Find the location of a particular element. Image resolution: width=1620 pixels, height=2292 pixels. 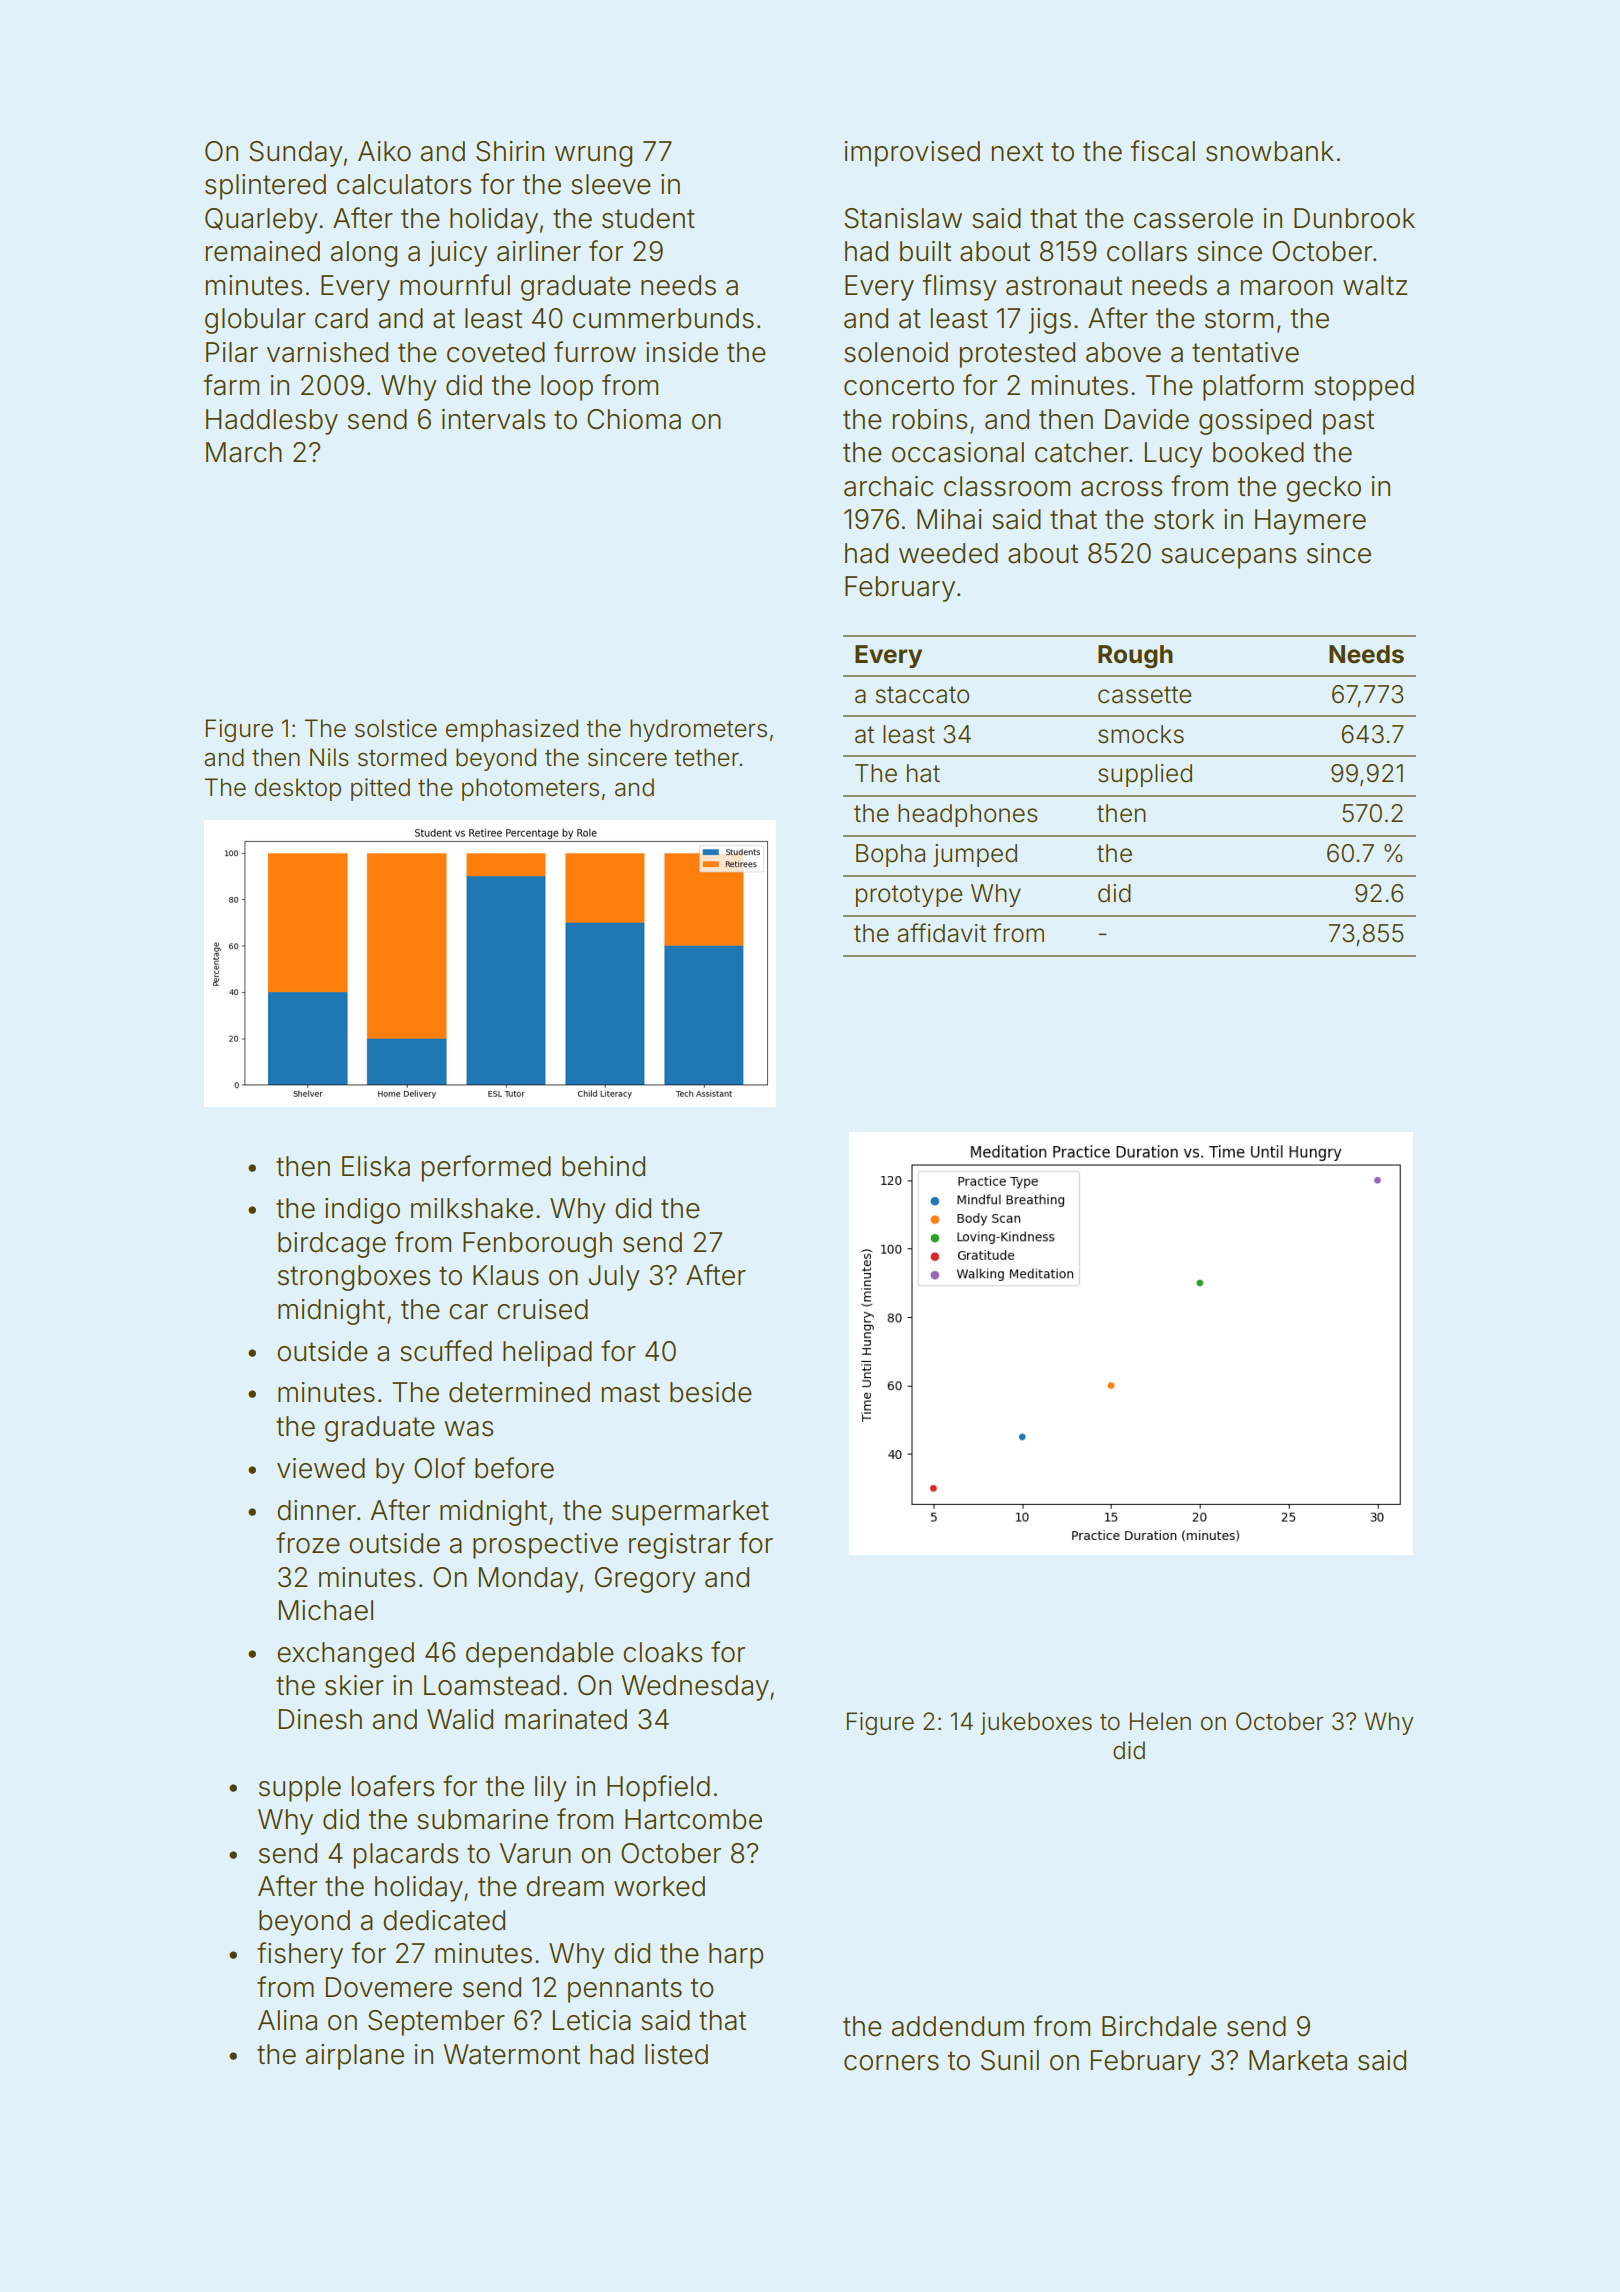

Helen is located at coordinates (1160, 1721).
